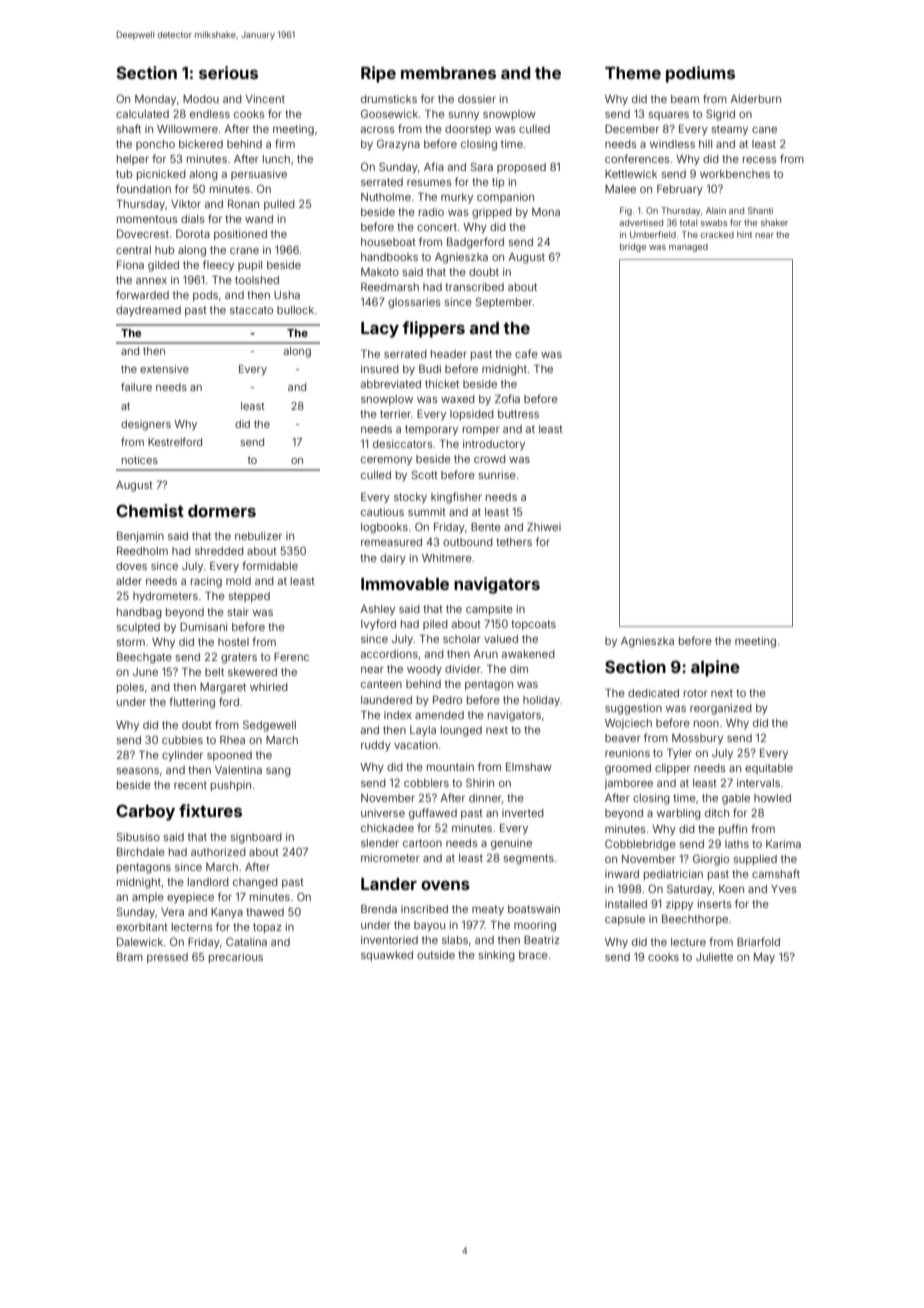  Describe the element at coordinates (265, 99) in the screenshot. I see `Vincent` at that location.
